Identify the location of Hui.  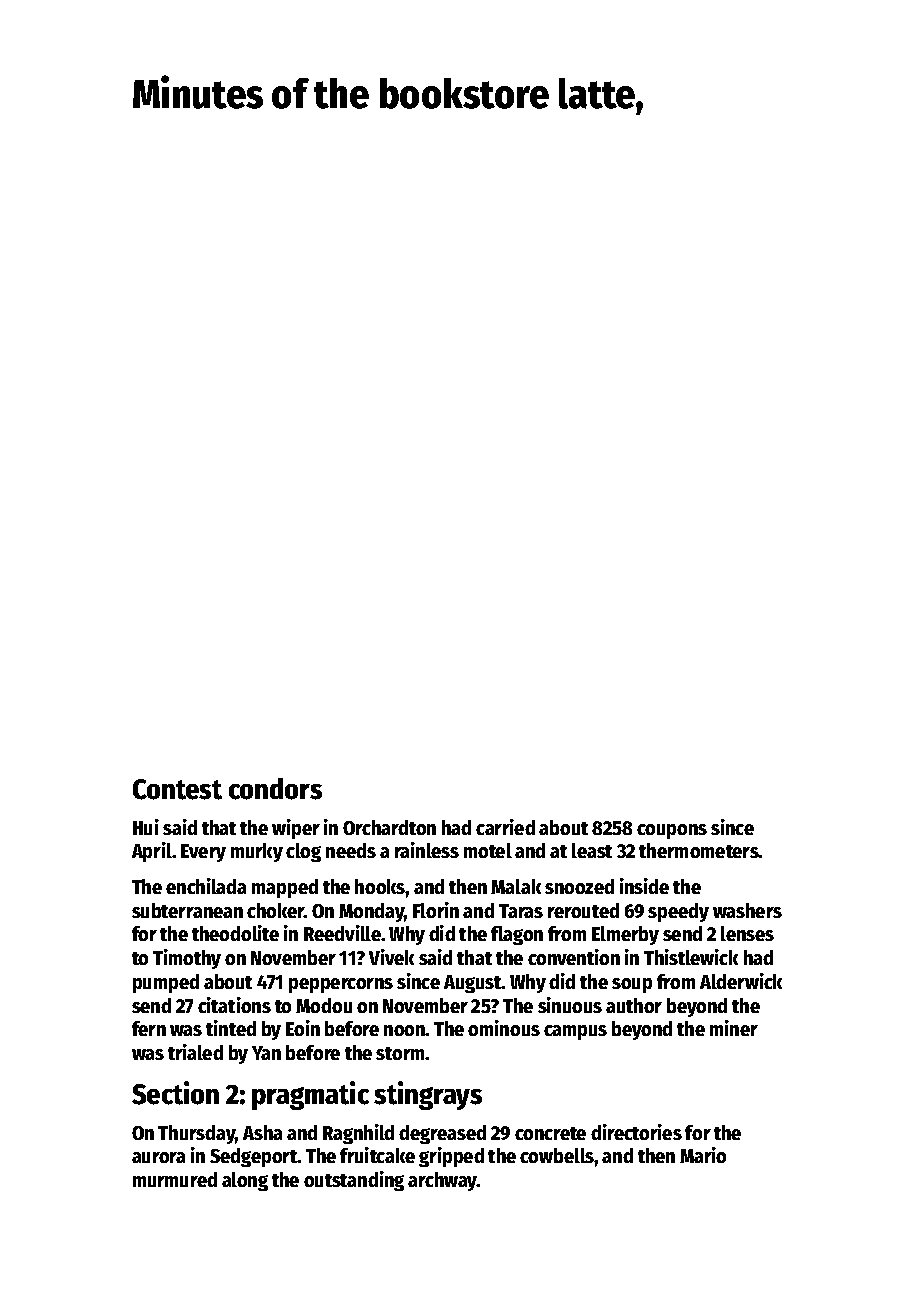
(146, 827).
